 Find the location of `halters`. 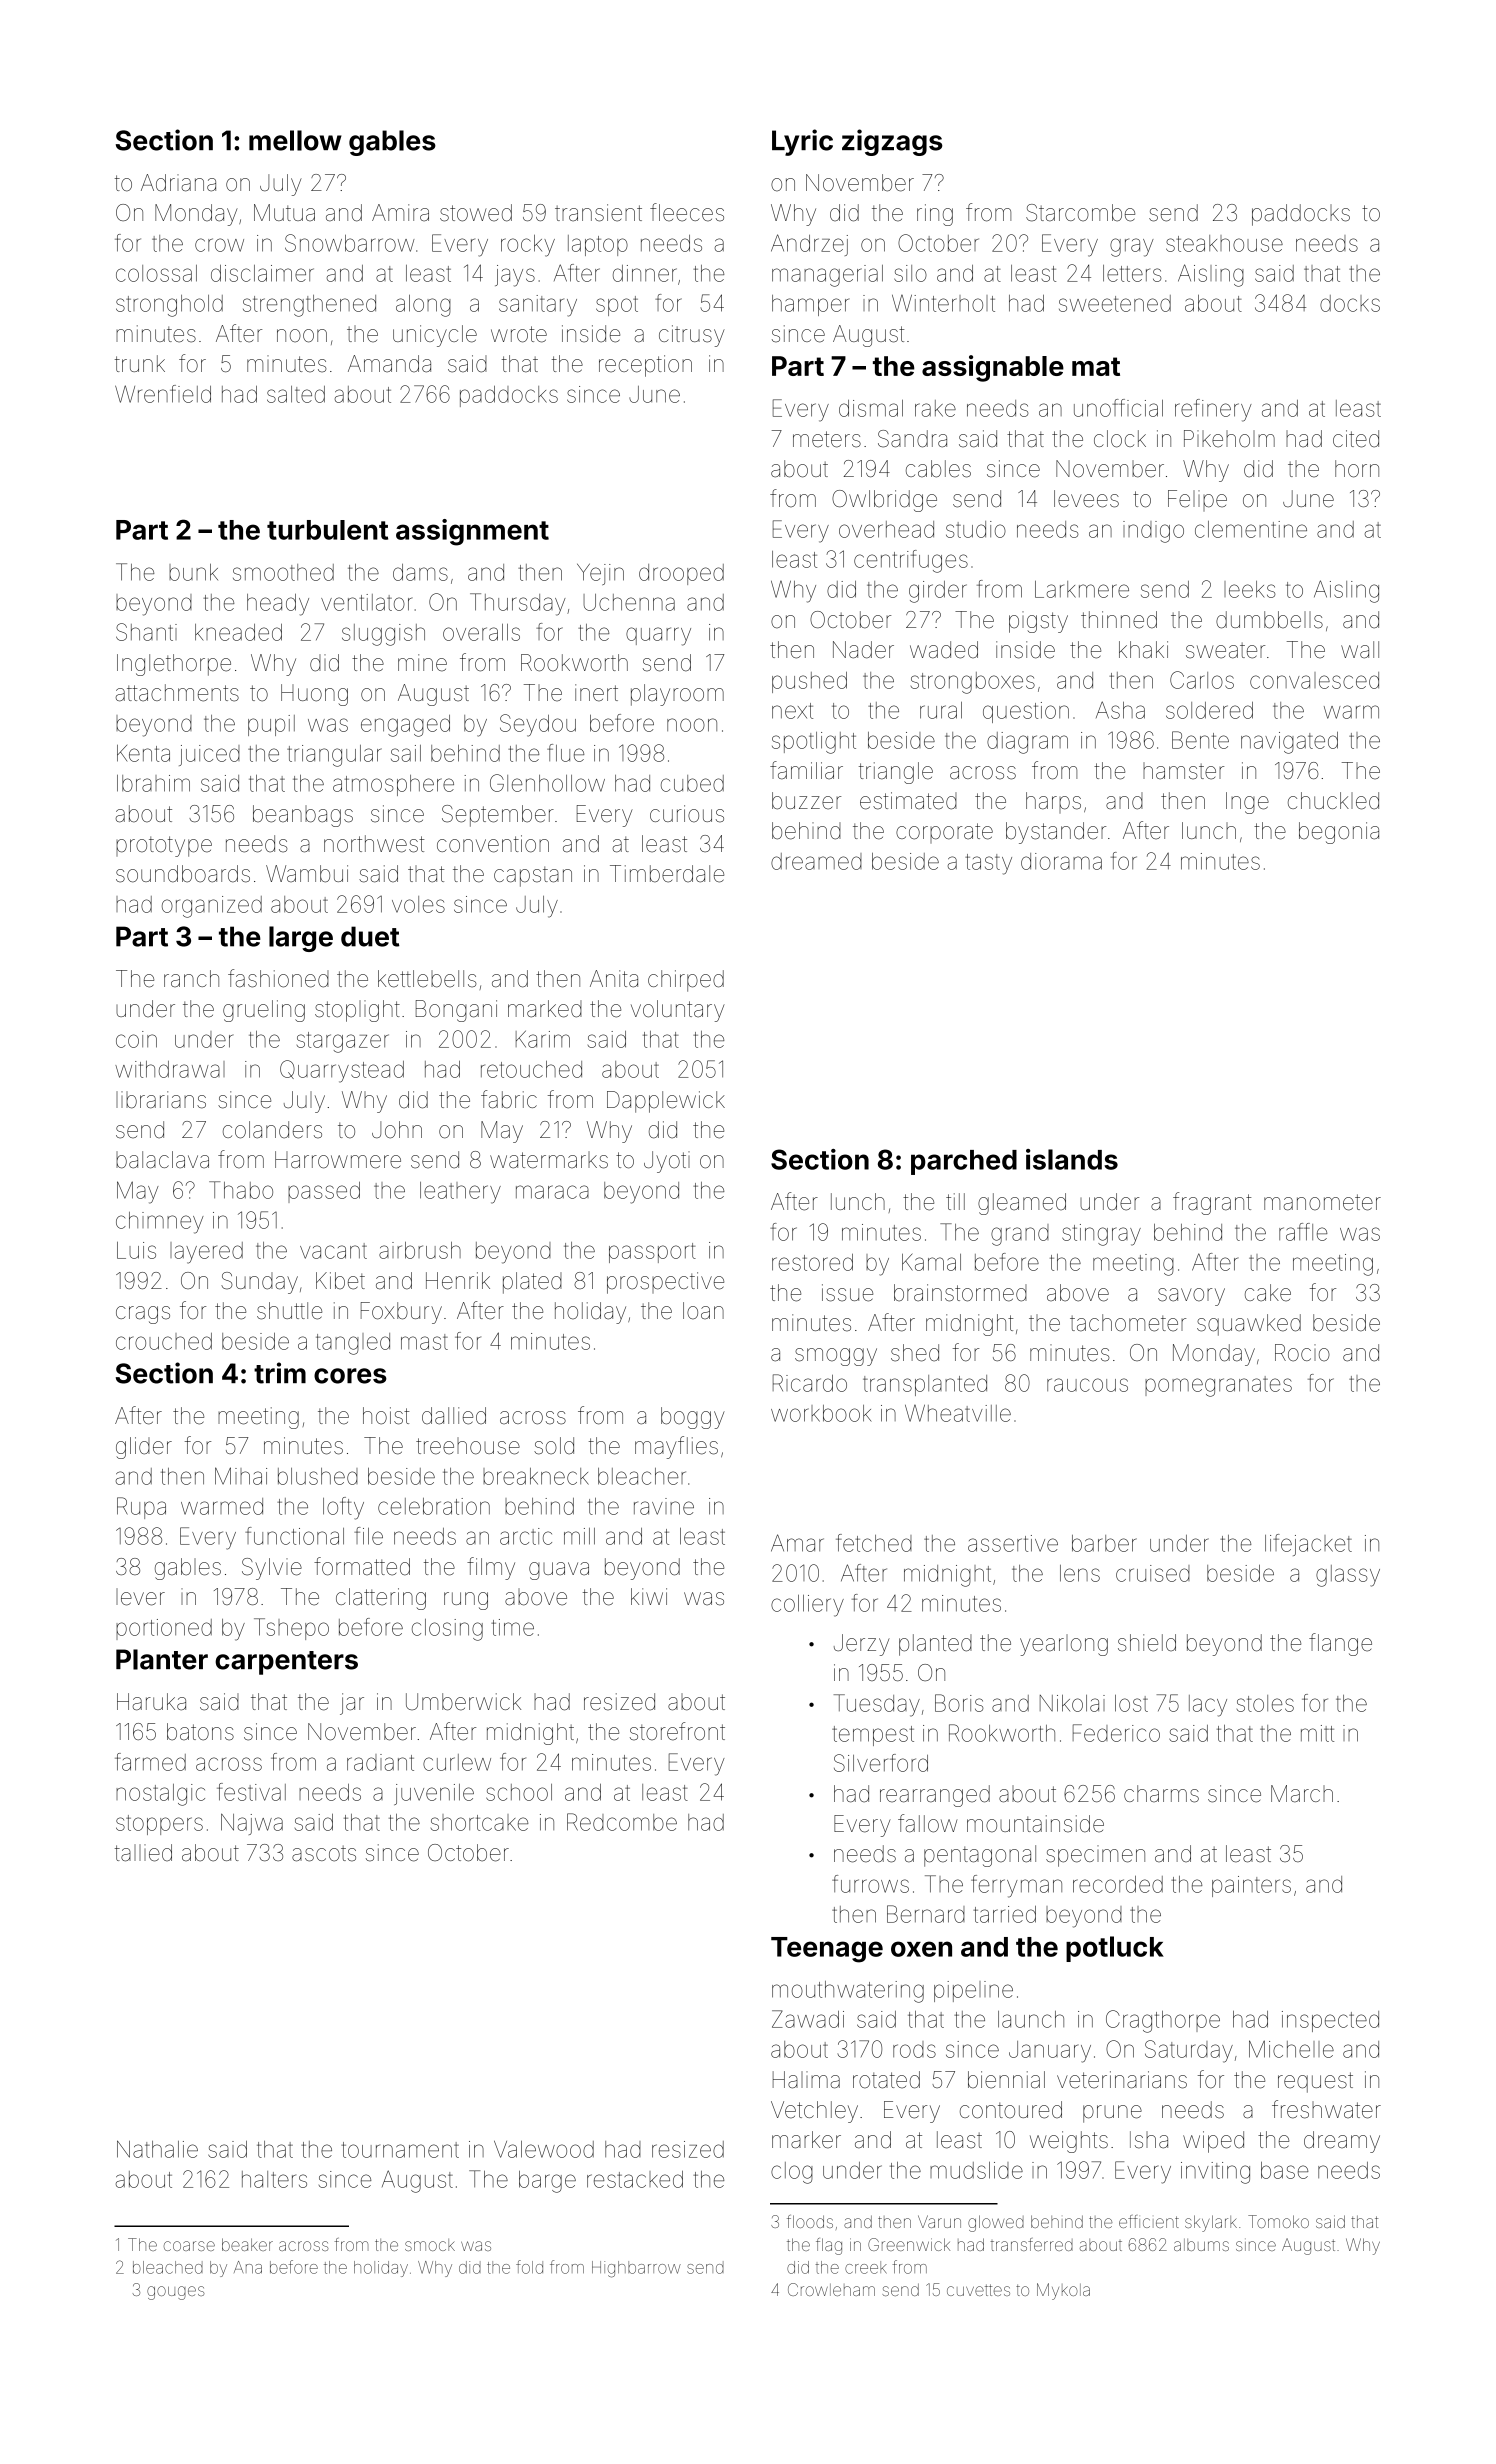

halters is located at coordinates (274, 2179).
